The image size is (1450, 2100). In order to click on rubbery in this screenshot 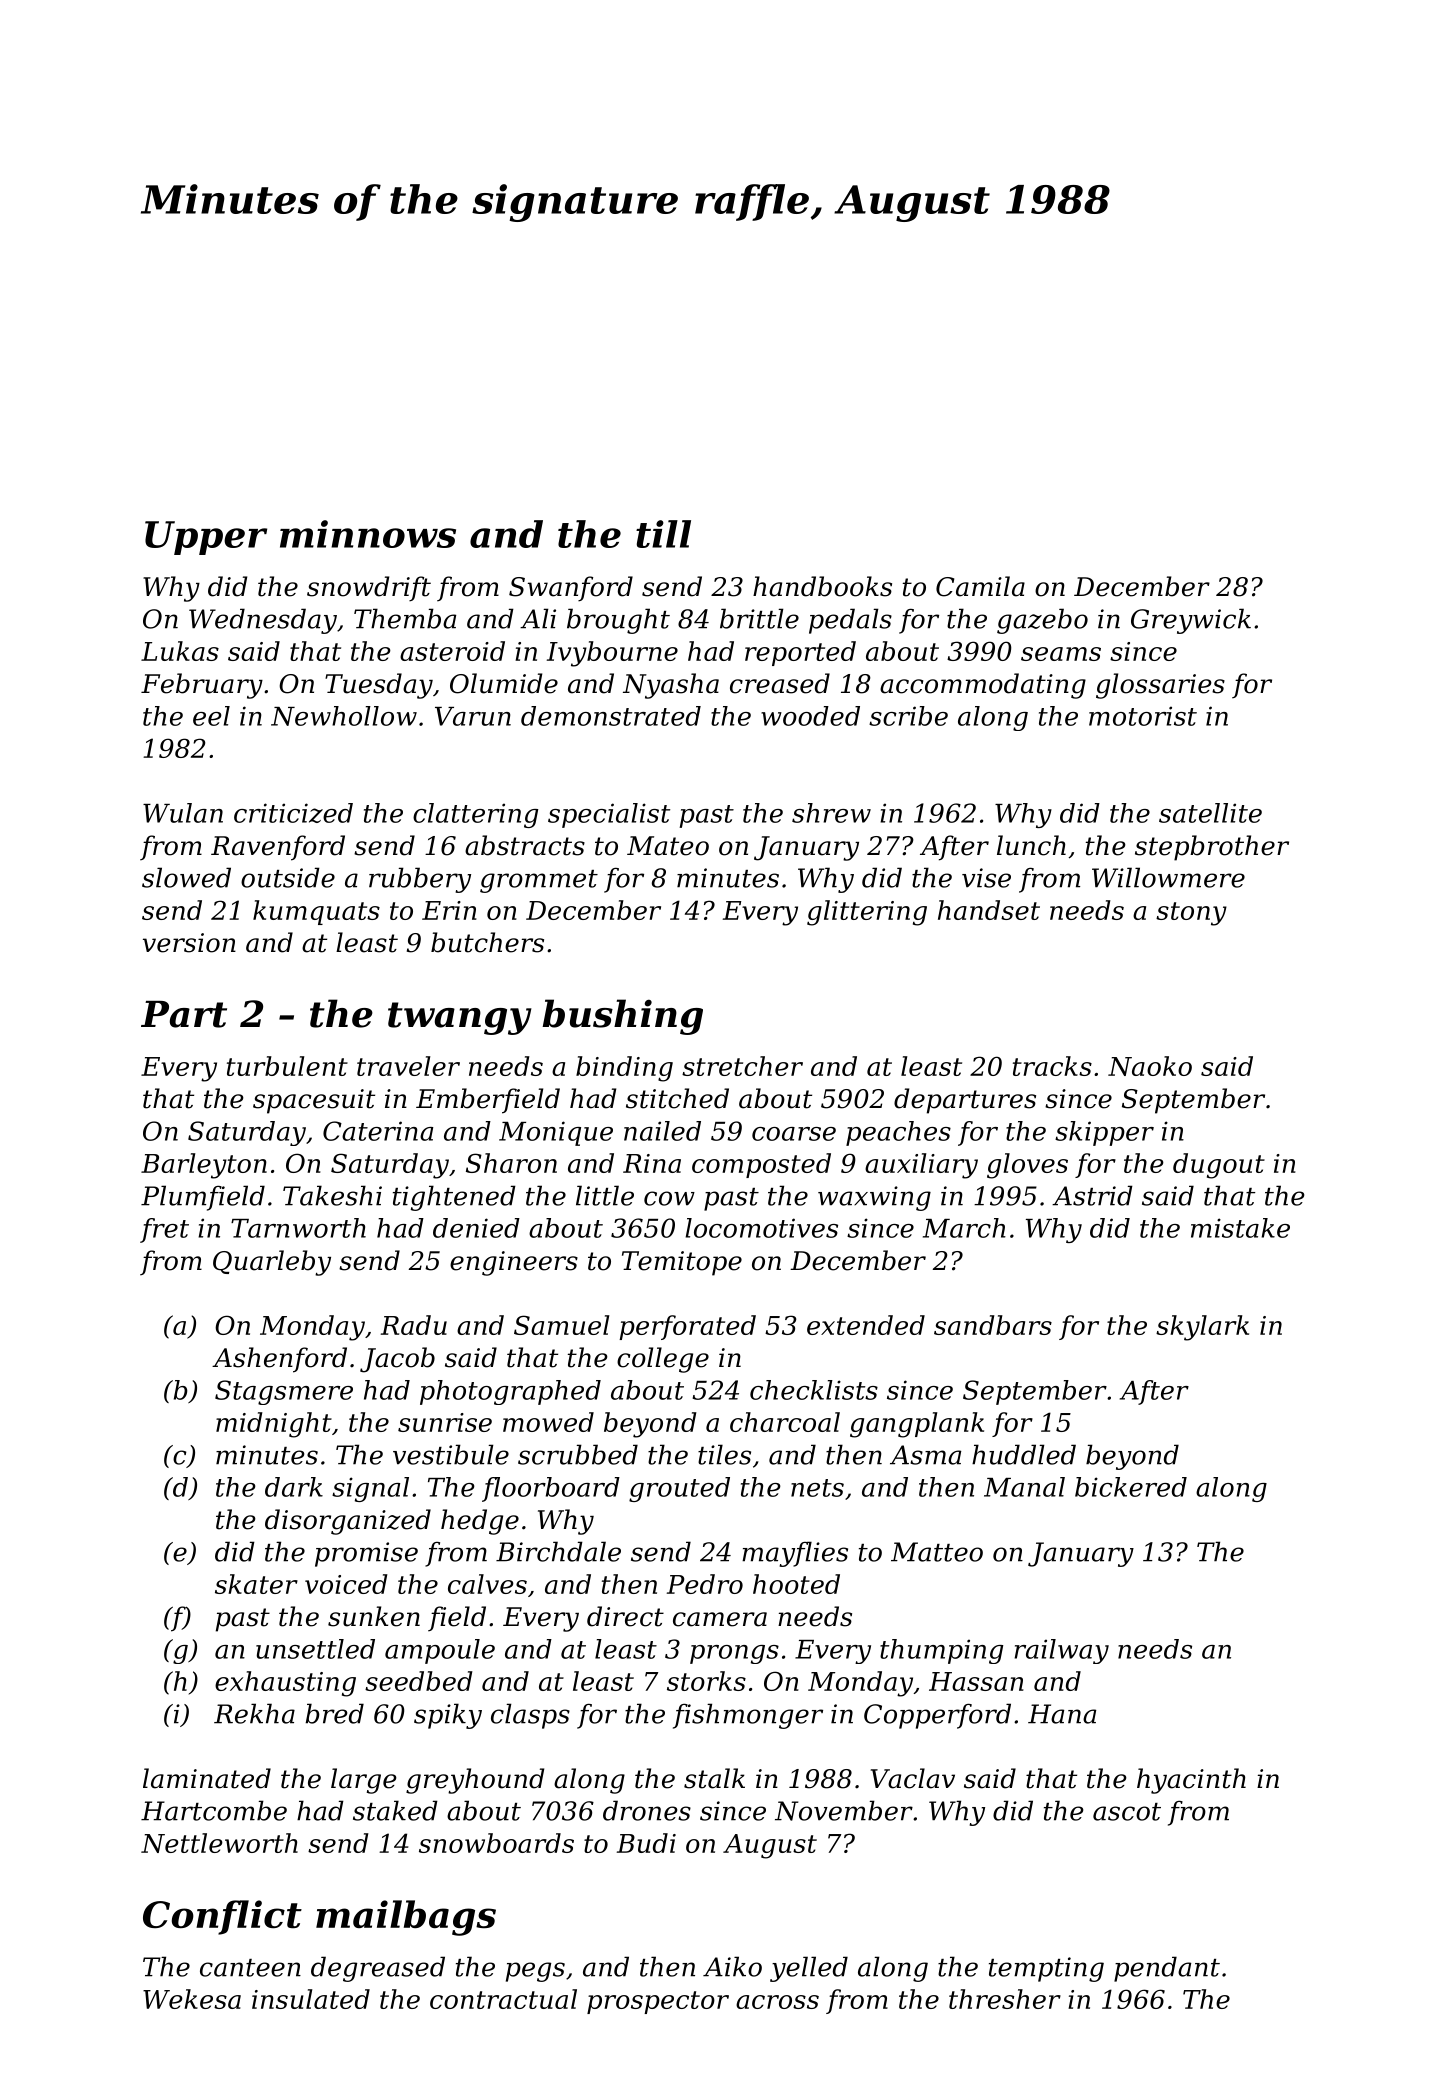, I will do `click(420, 880)`.
